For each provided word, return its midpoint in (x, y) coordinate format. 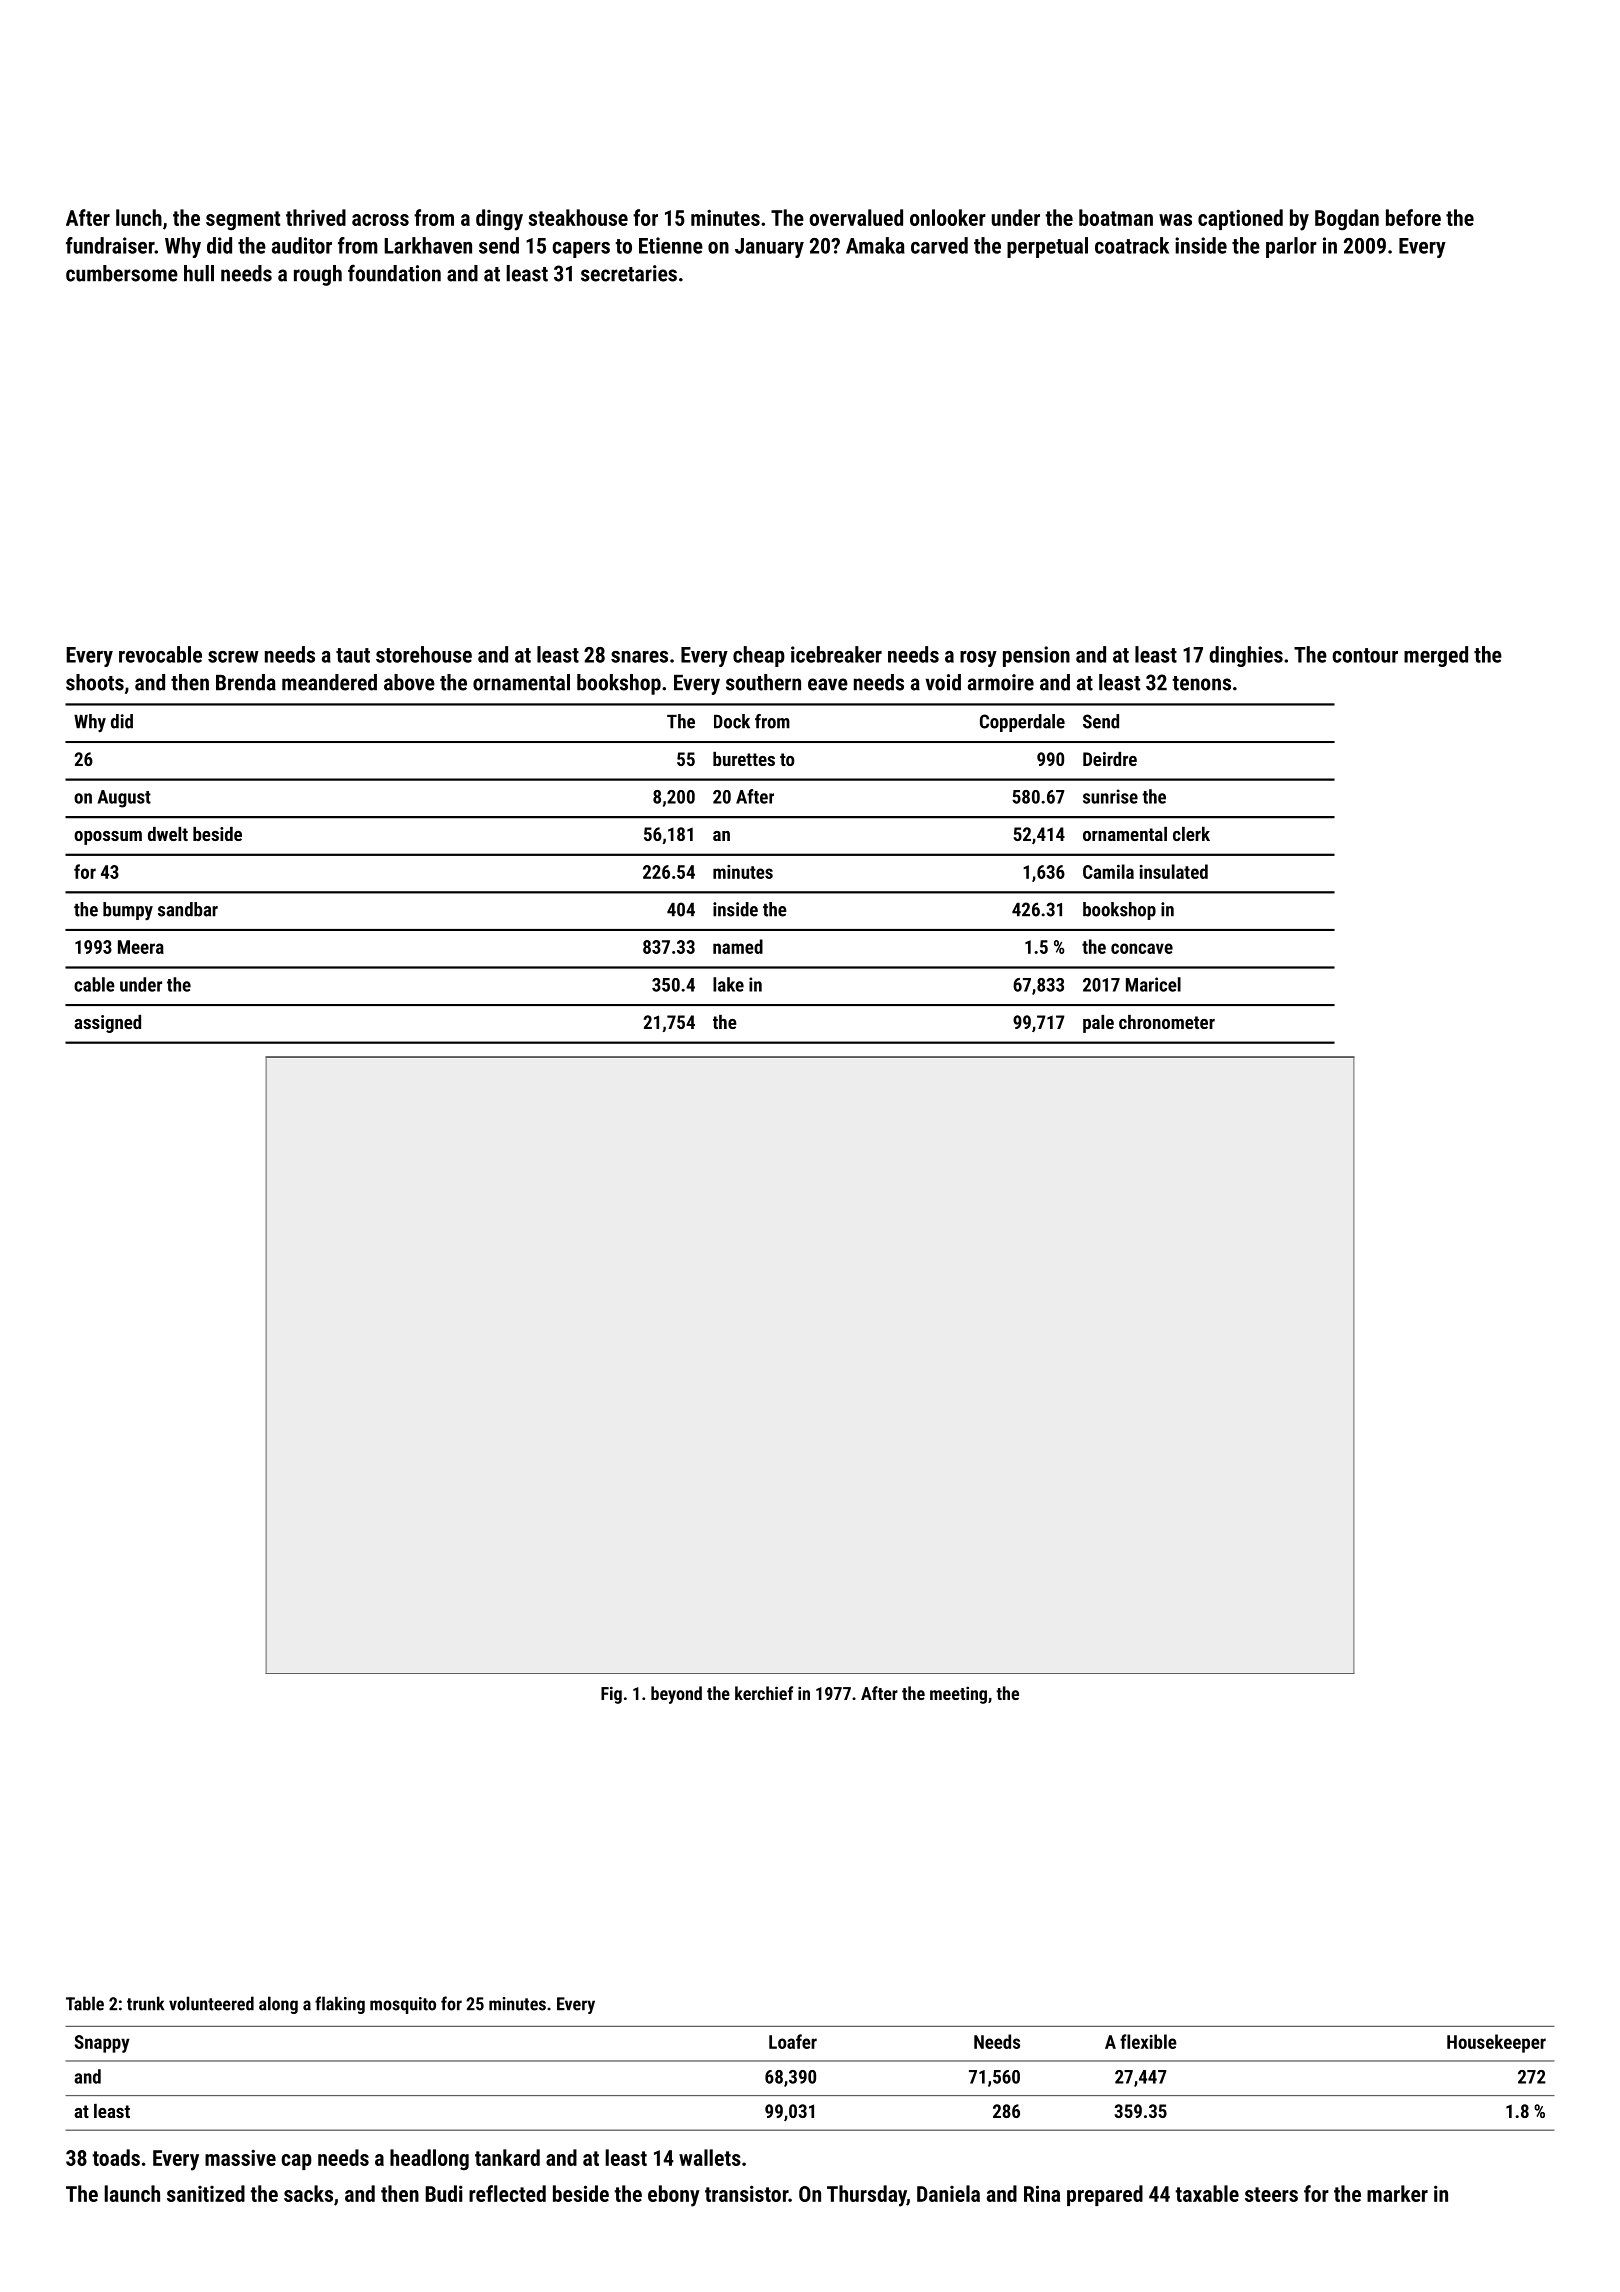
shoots (95, 682)
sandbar (188, 909)
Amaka (875, 245)
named (738, 946)
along (278, 2005)
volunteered (211, 2003)
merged (1436, 656)
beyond (676, 1695)
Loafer (793, 2041)
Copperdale (1022, 723)
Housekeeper (1496, 2043)
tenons (1201, 683)
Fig (611, 1695)
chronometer (1167, 1022)
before (1413, 217)
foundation (394, 273)
